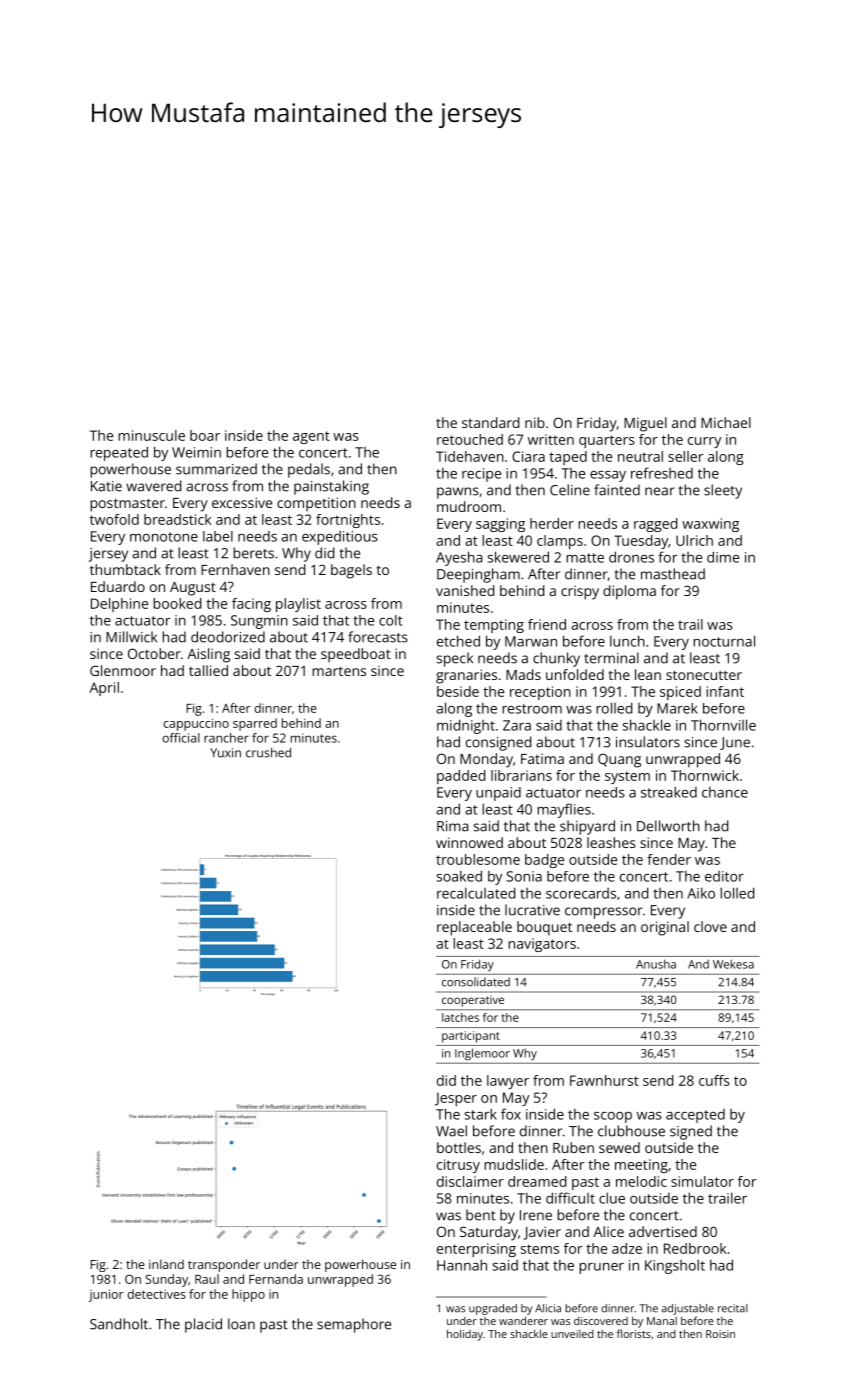 The image size is (849, 1400). I want to click on inland, so click(166, 1264).
